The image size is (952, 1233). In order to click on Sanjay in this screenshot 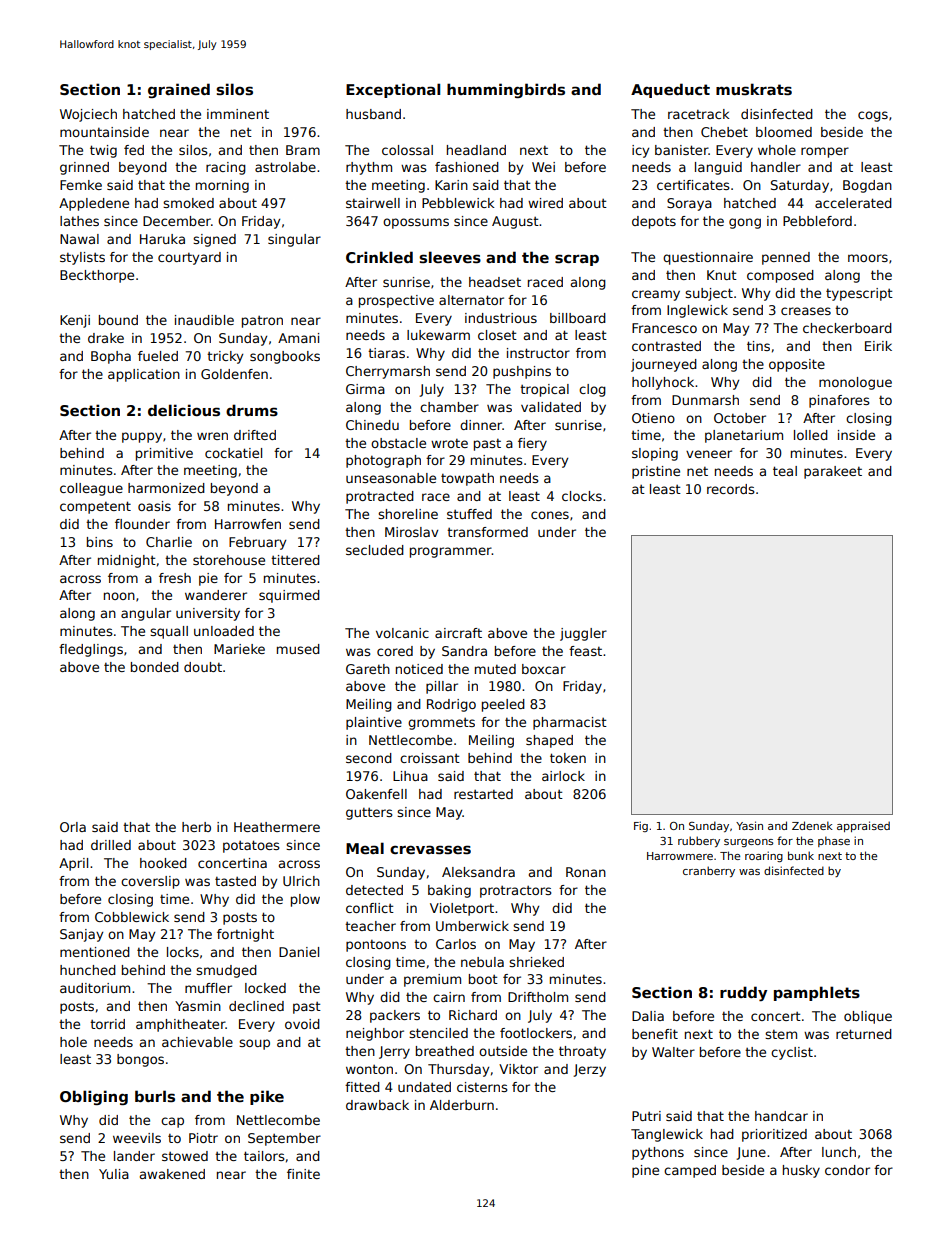, I will do `click(81, 935)`.
